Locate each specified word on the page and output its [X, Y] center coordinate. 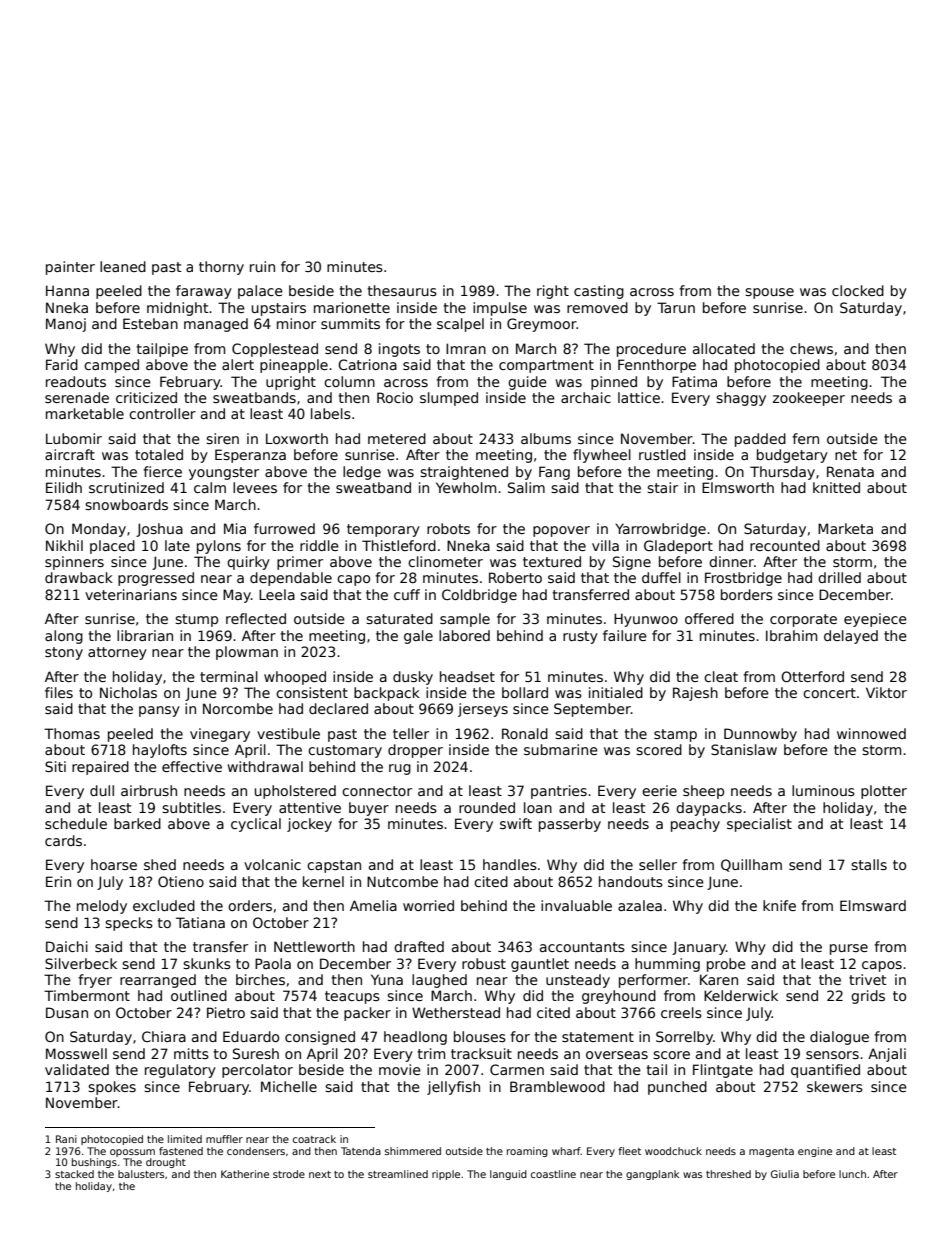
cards [63, 840]
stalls [869, 864]
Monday [99, 530]
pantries [559, 792]
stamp [675, 735]
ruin [262, 266]
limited [185, 1139]
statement [598, 1037]
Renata [850, 471]
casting [599, 292]
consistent [312, 692]
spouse [769, 293]
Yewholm [466, 487]
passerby [570, 825]
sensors [832, 1055]
